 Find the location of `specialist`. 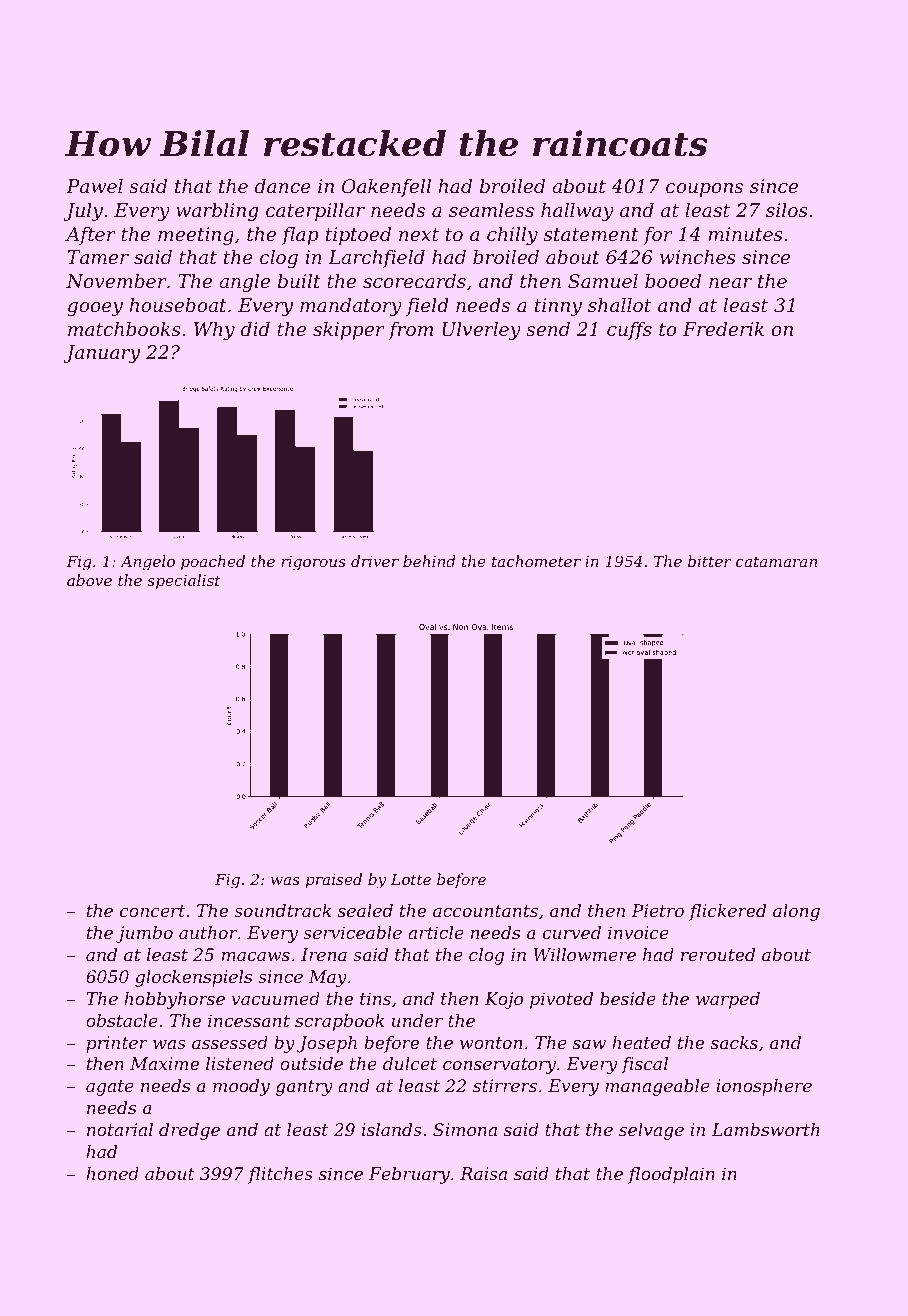

specialist is located at coordinates (184, 581).
